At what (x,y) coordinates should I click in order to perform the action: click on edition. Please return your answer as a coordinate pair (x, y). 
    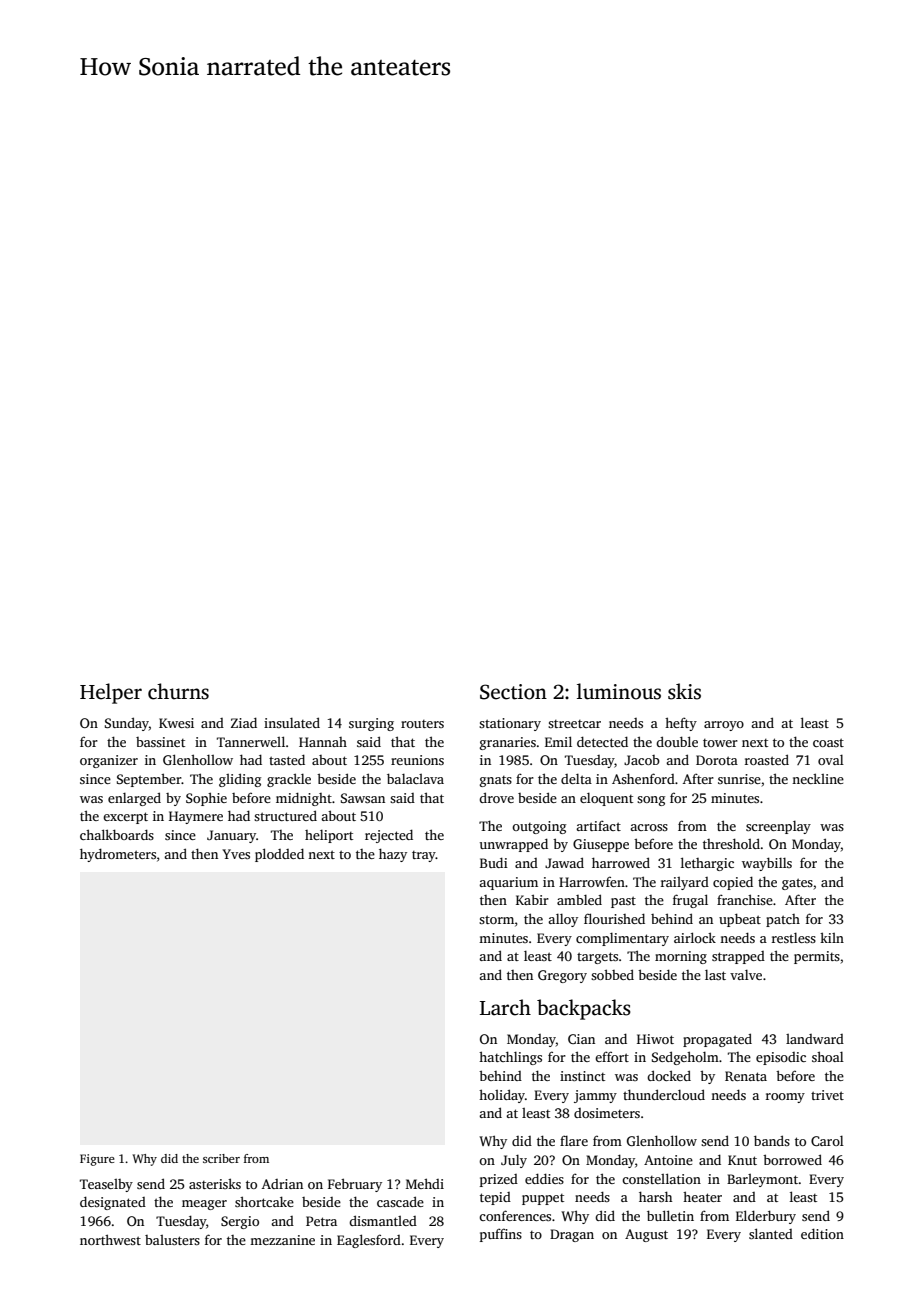
    Looking at the image, I should click on (822, 1233).
